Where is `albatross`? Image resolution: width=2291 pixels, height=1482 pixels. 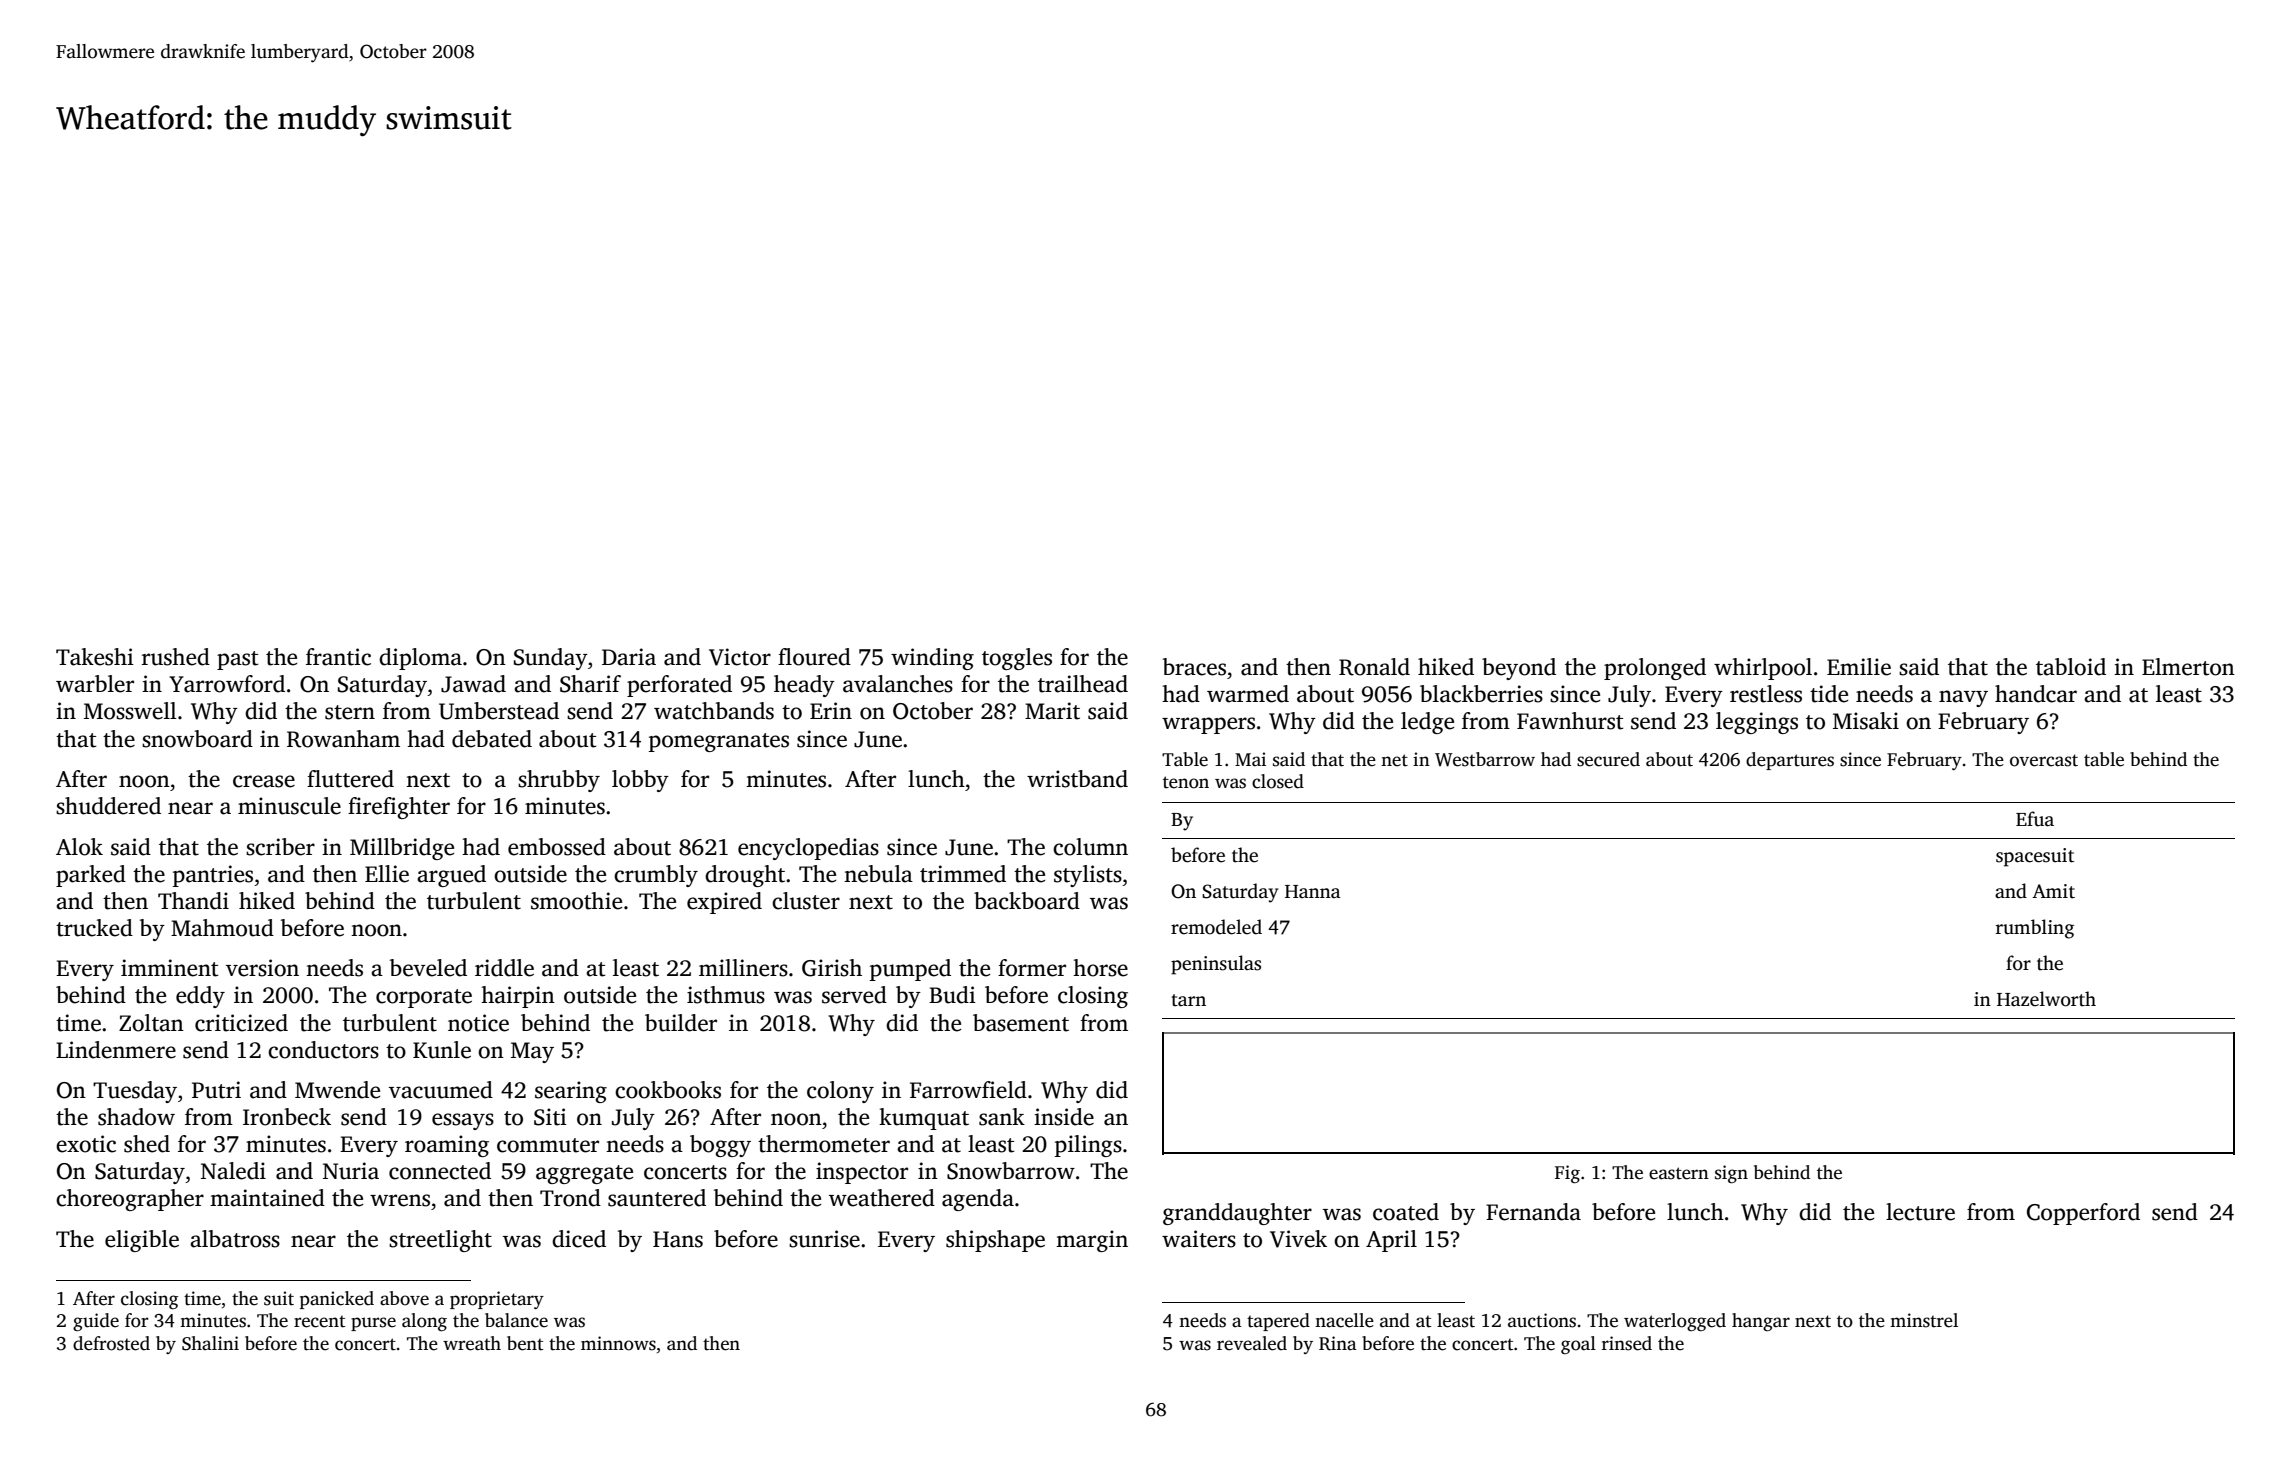 albatross is located at coordinates (235, 1239).
